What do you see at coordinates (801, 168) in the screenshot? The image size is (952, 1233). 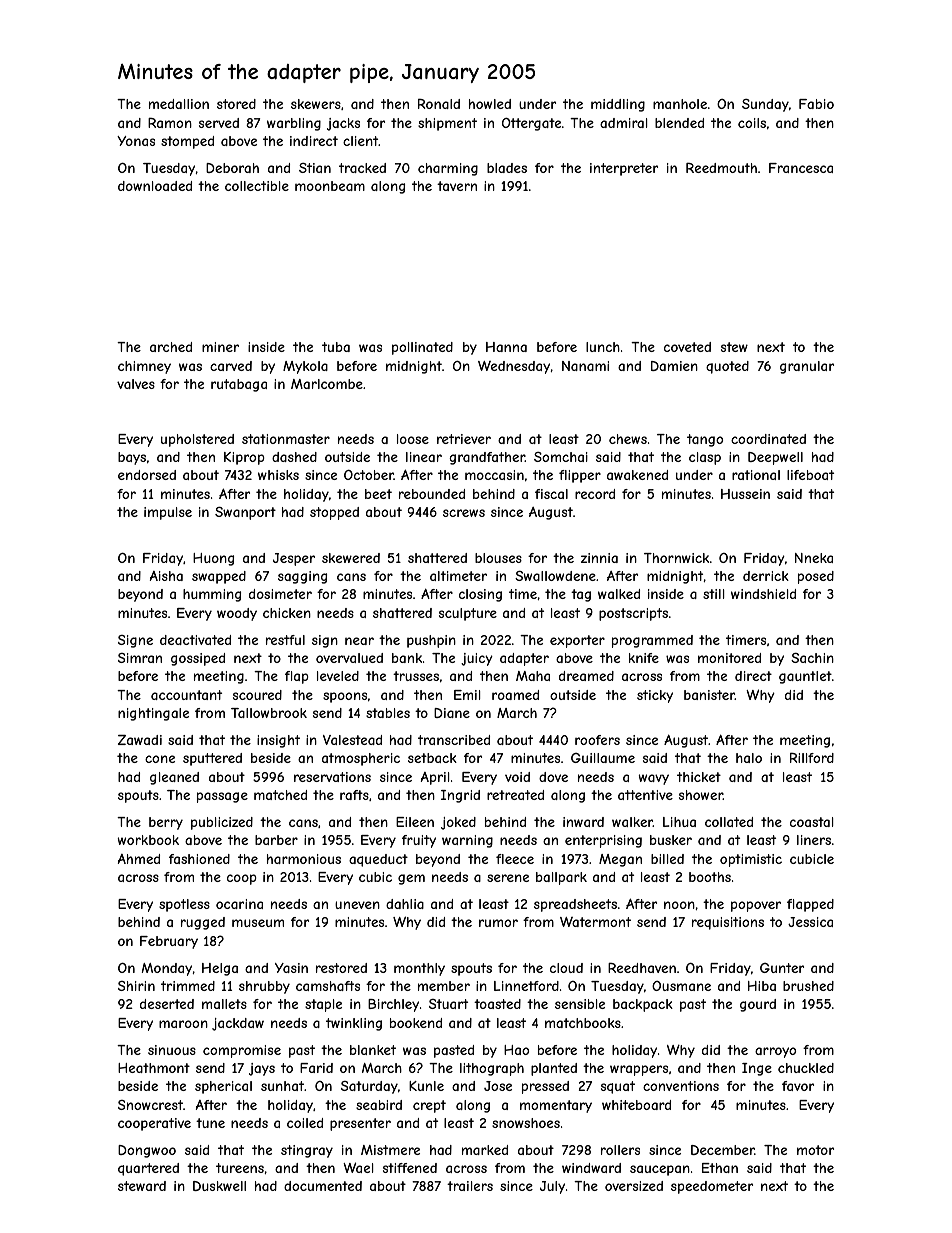 I see `Francesca` at bounding box center [801, 168].
